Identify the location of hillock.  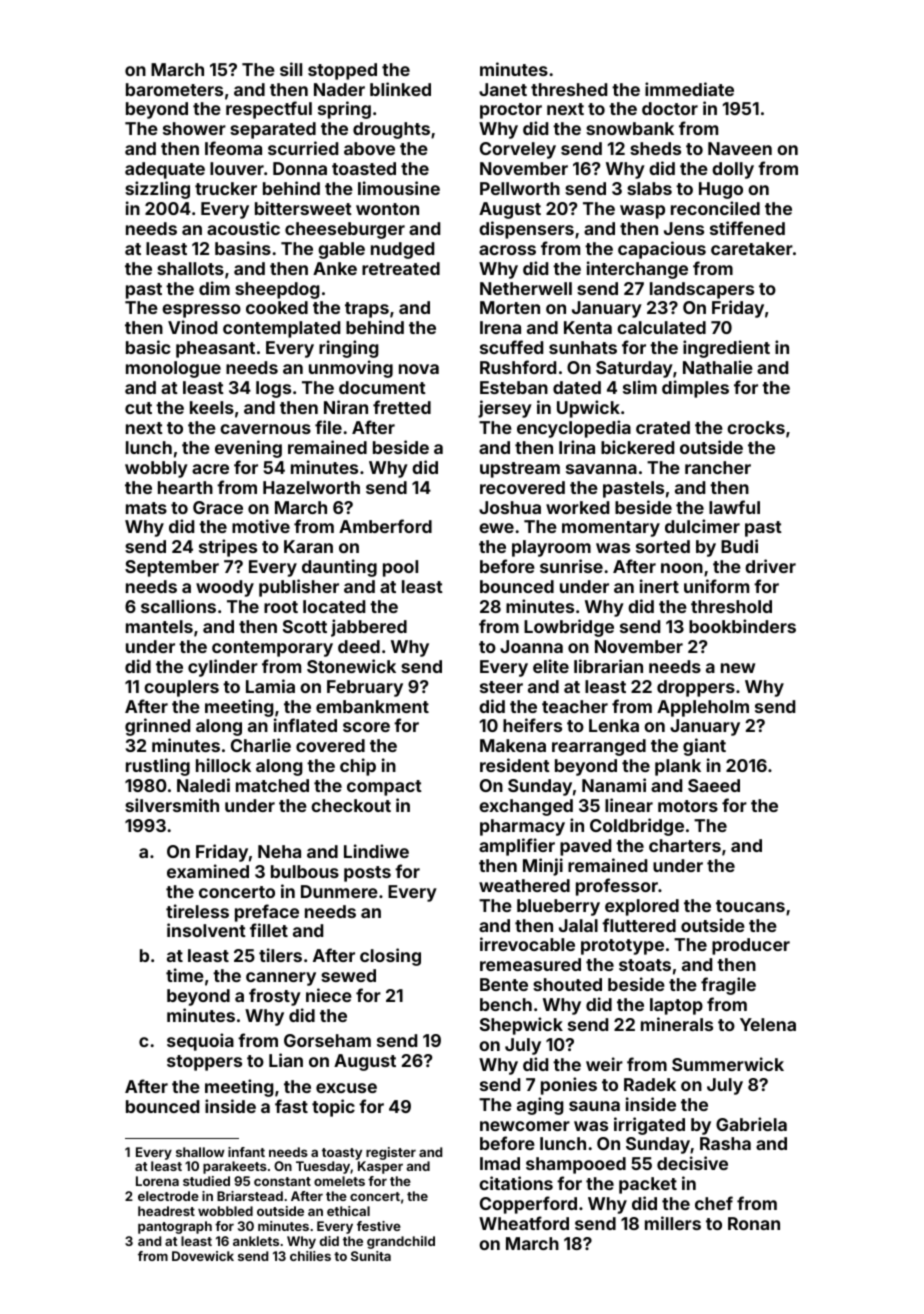
(223, 765).
